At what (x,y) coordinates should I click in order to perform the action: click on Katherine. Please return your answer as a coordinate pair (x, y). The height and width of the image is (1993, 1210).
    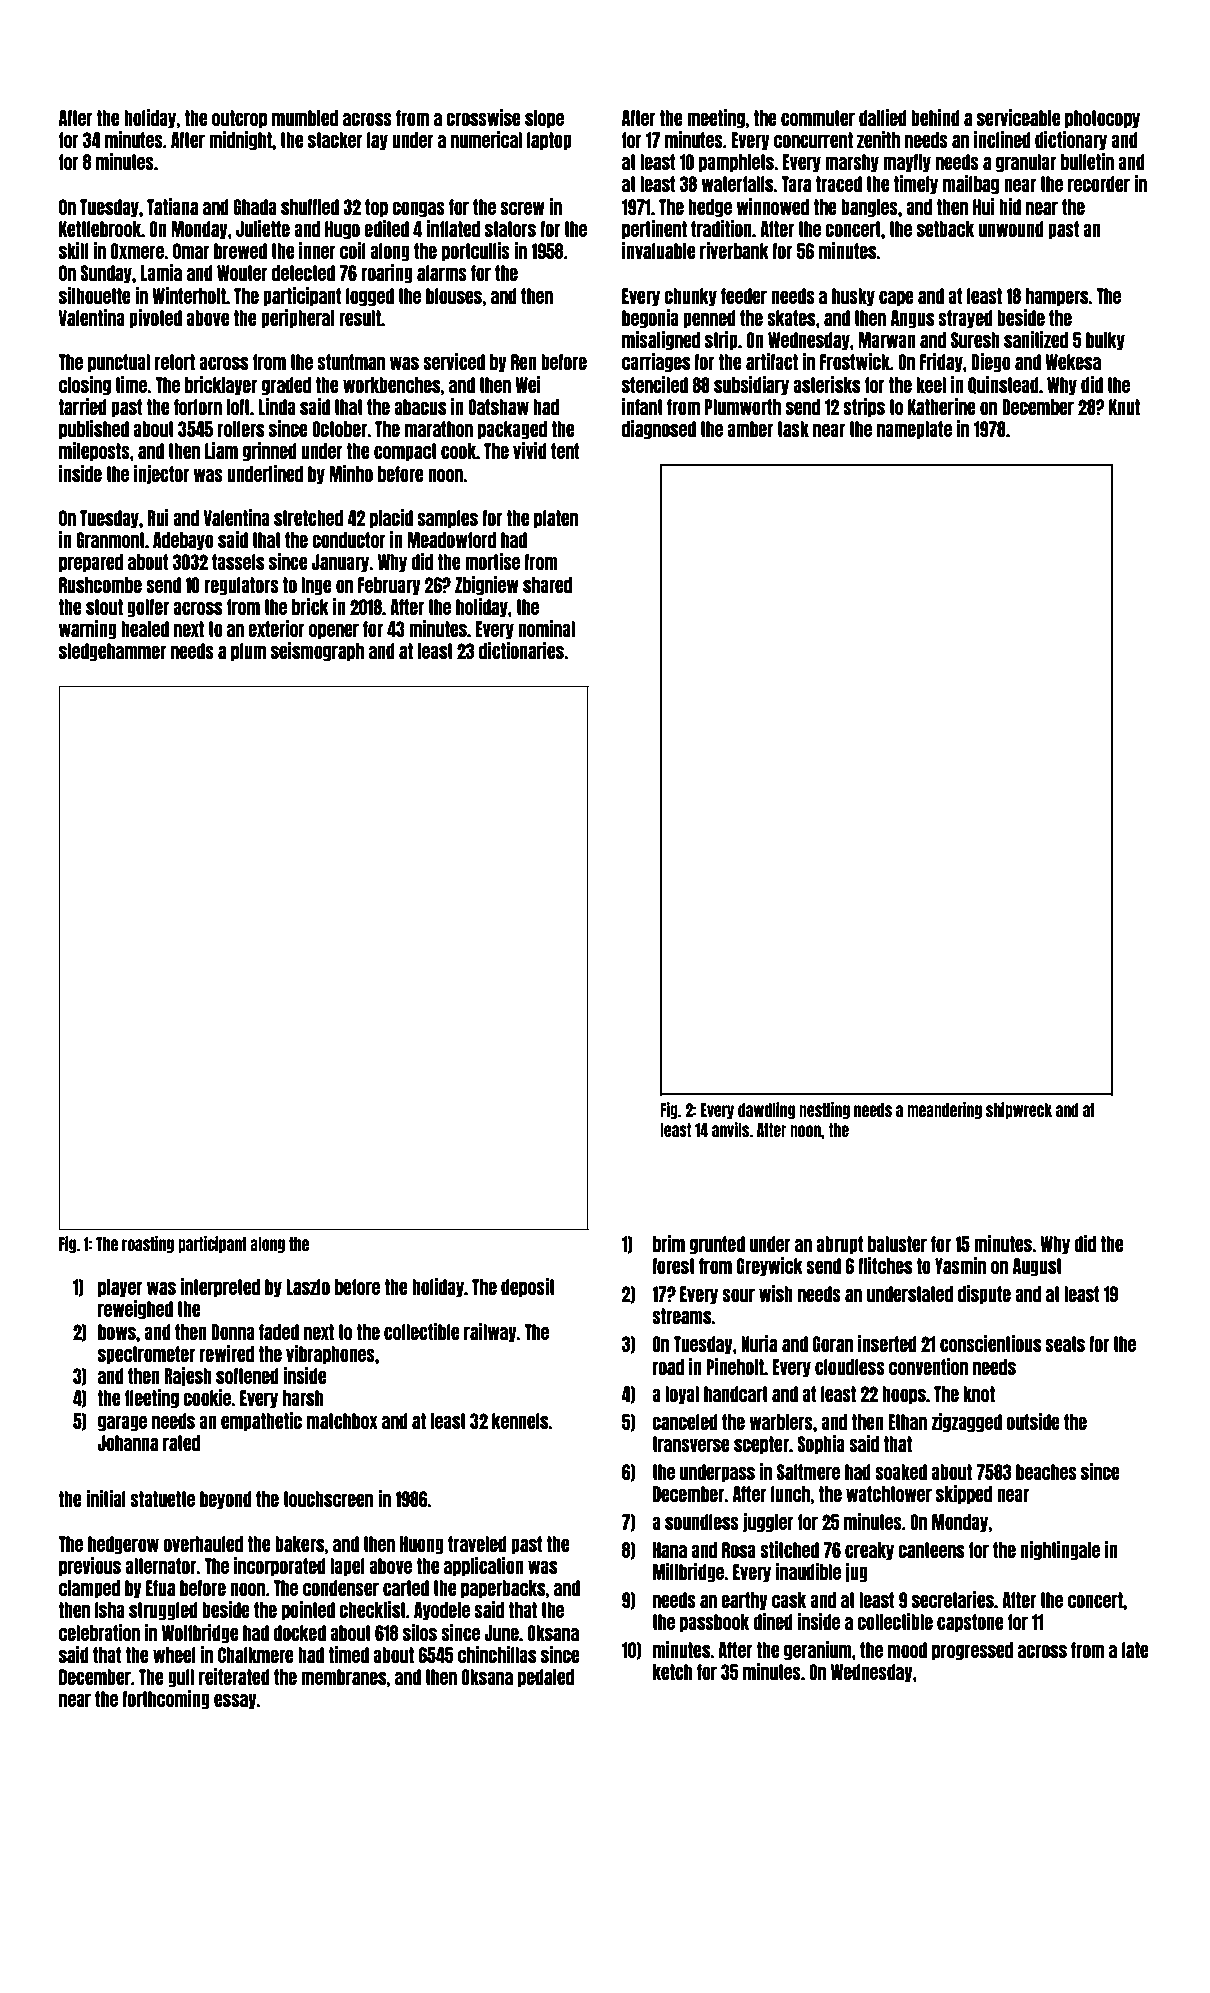
    Looking at the image, I should click on (942, 406).
